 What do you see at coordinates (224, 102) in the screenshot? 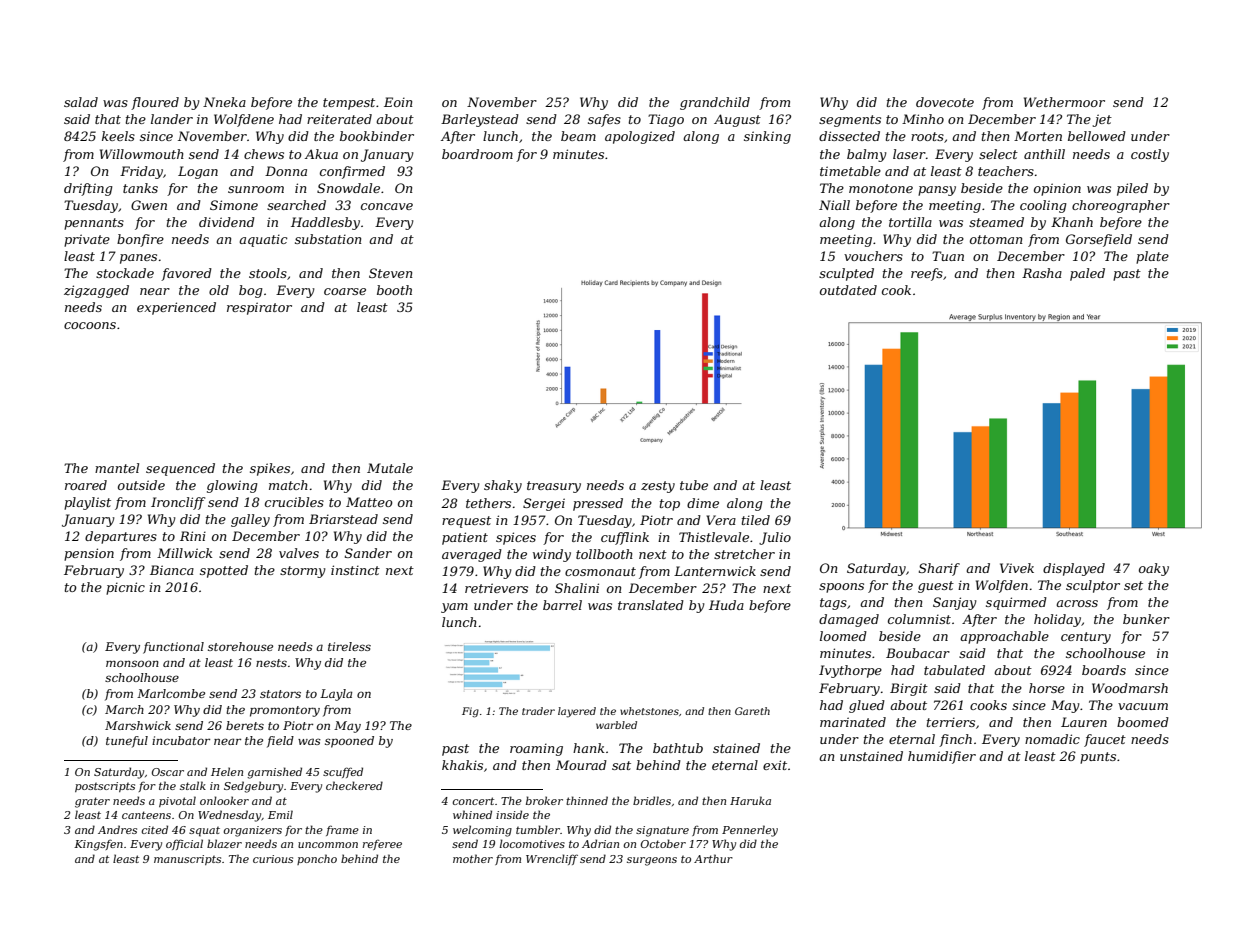
I see `Nneka` at bounding box center [224, 102].
